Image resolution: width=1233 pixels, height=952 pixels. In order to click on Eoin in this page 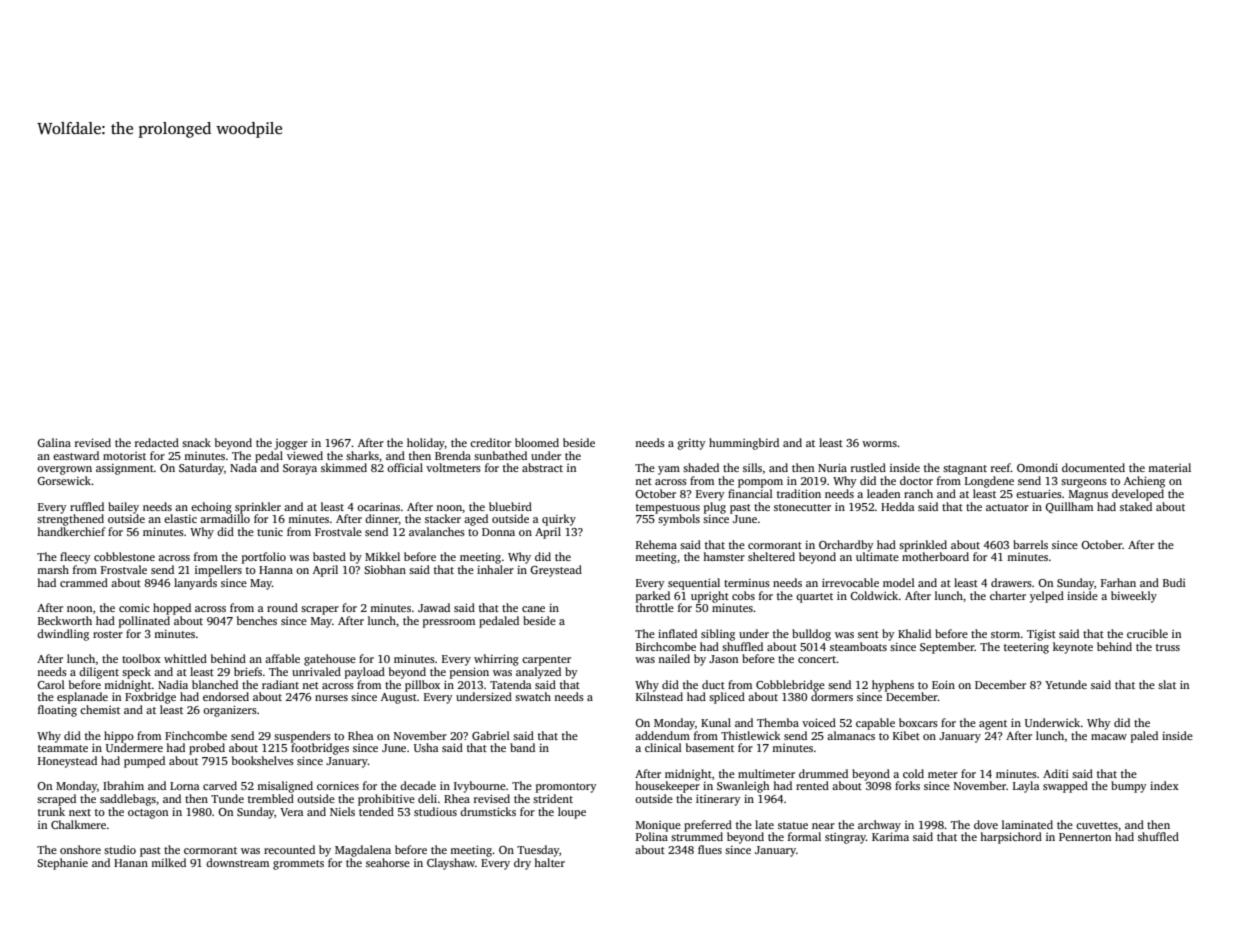, I will do `click(943, 684)`.
